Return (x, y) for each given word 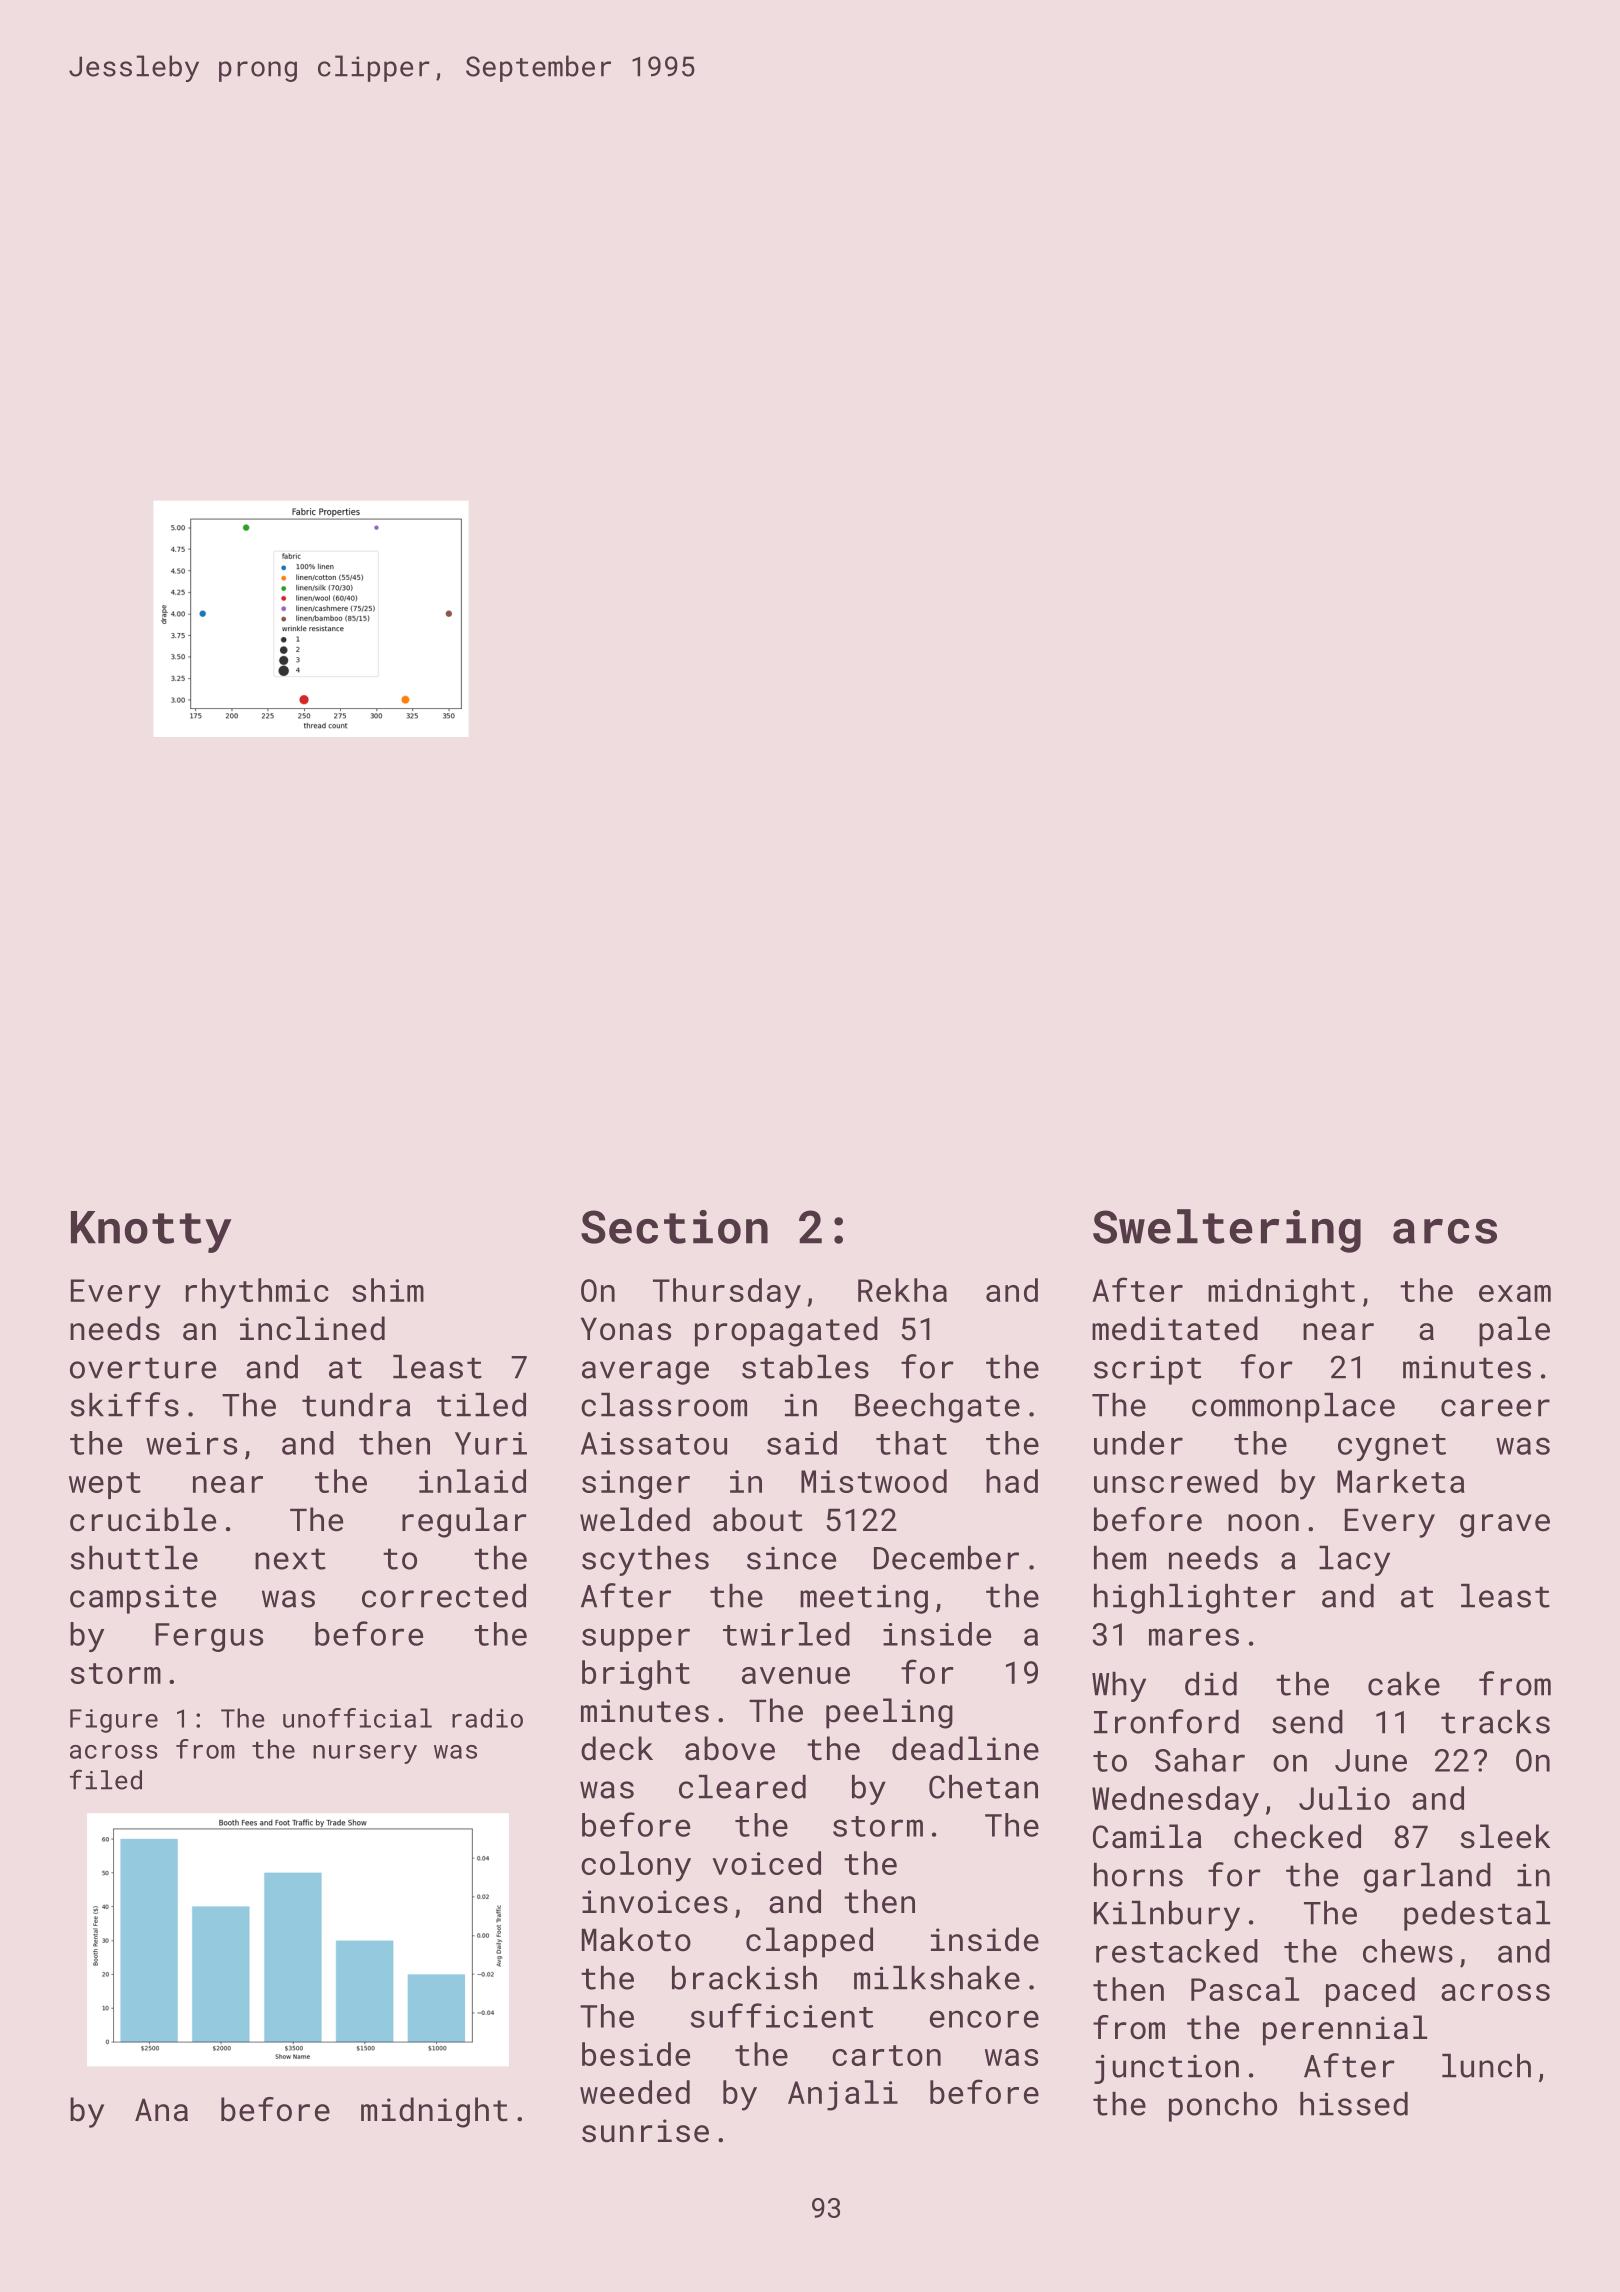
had (1012, 1481)
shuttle (134, 1558)
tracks (1495, 1722)
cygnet (1392, 1447)
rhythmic (257, 1293)
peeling (889, 1713)
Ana (161, 2110)
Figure (114, 1721)
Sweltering (1227, 1231)
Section (674, 1227)
